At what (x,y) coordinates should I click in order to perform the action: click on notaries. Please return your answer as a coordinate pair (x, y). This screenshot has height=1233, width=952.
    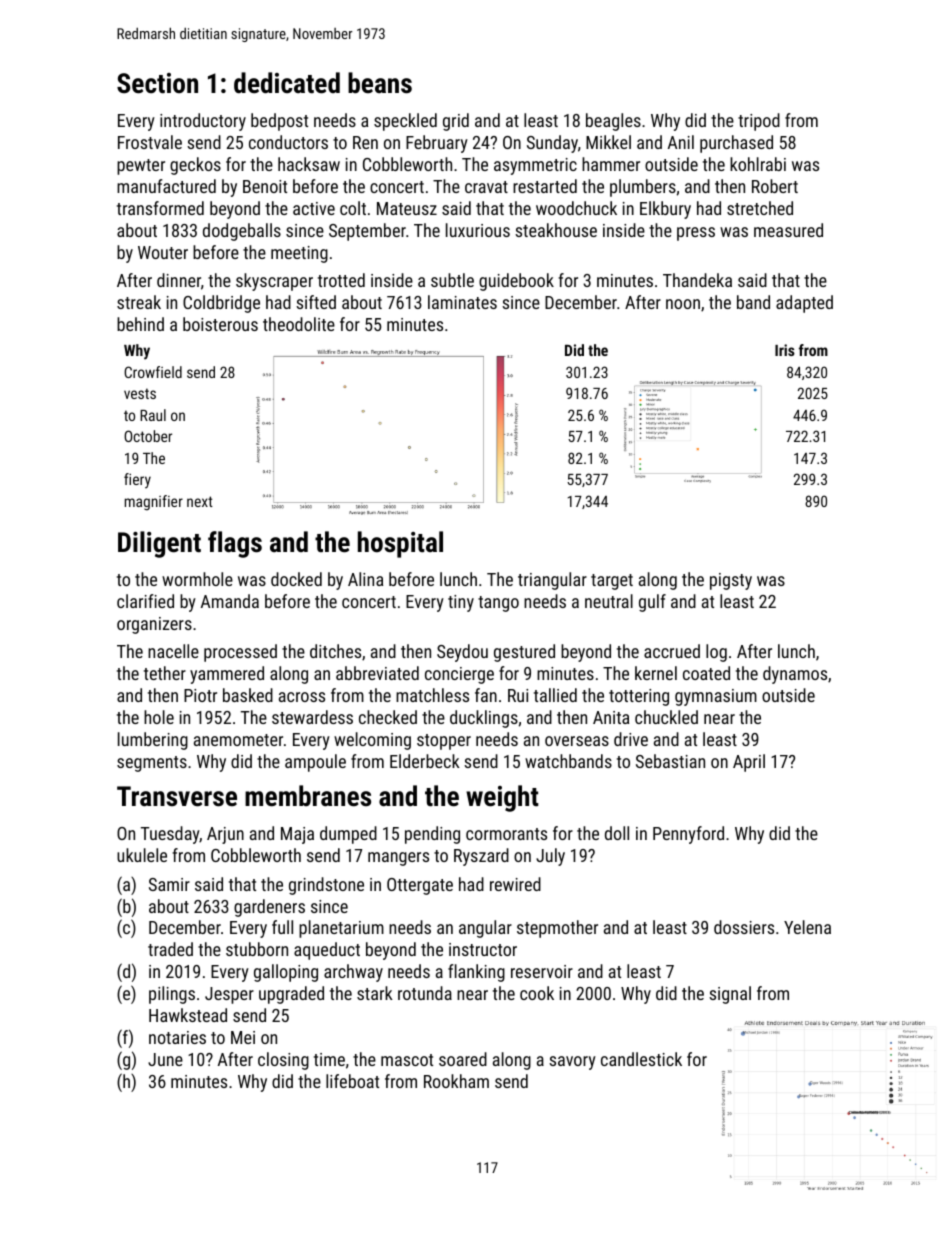
    Looking at the image, I should click on (177, 1037).
